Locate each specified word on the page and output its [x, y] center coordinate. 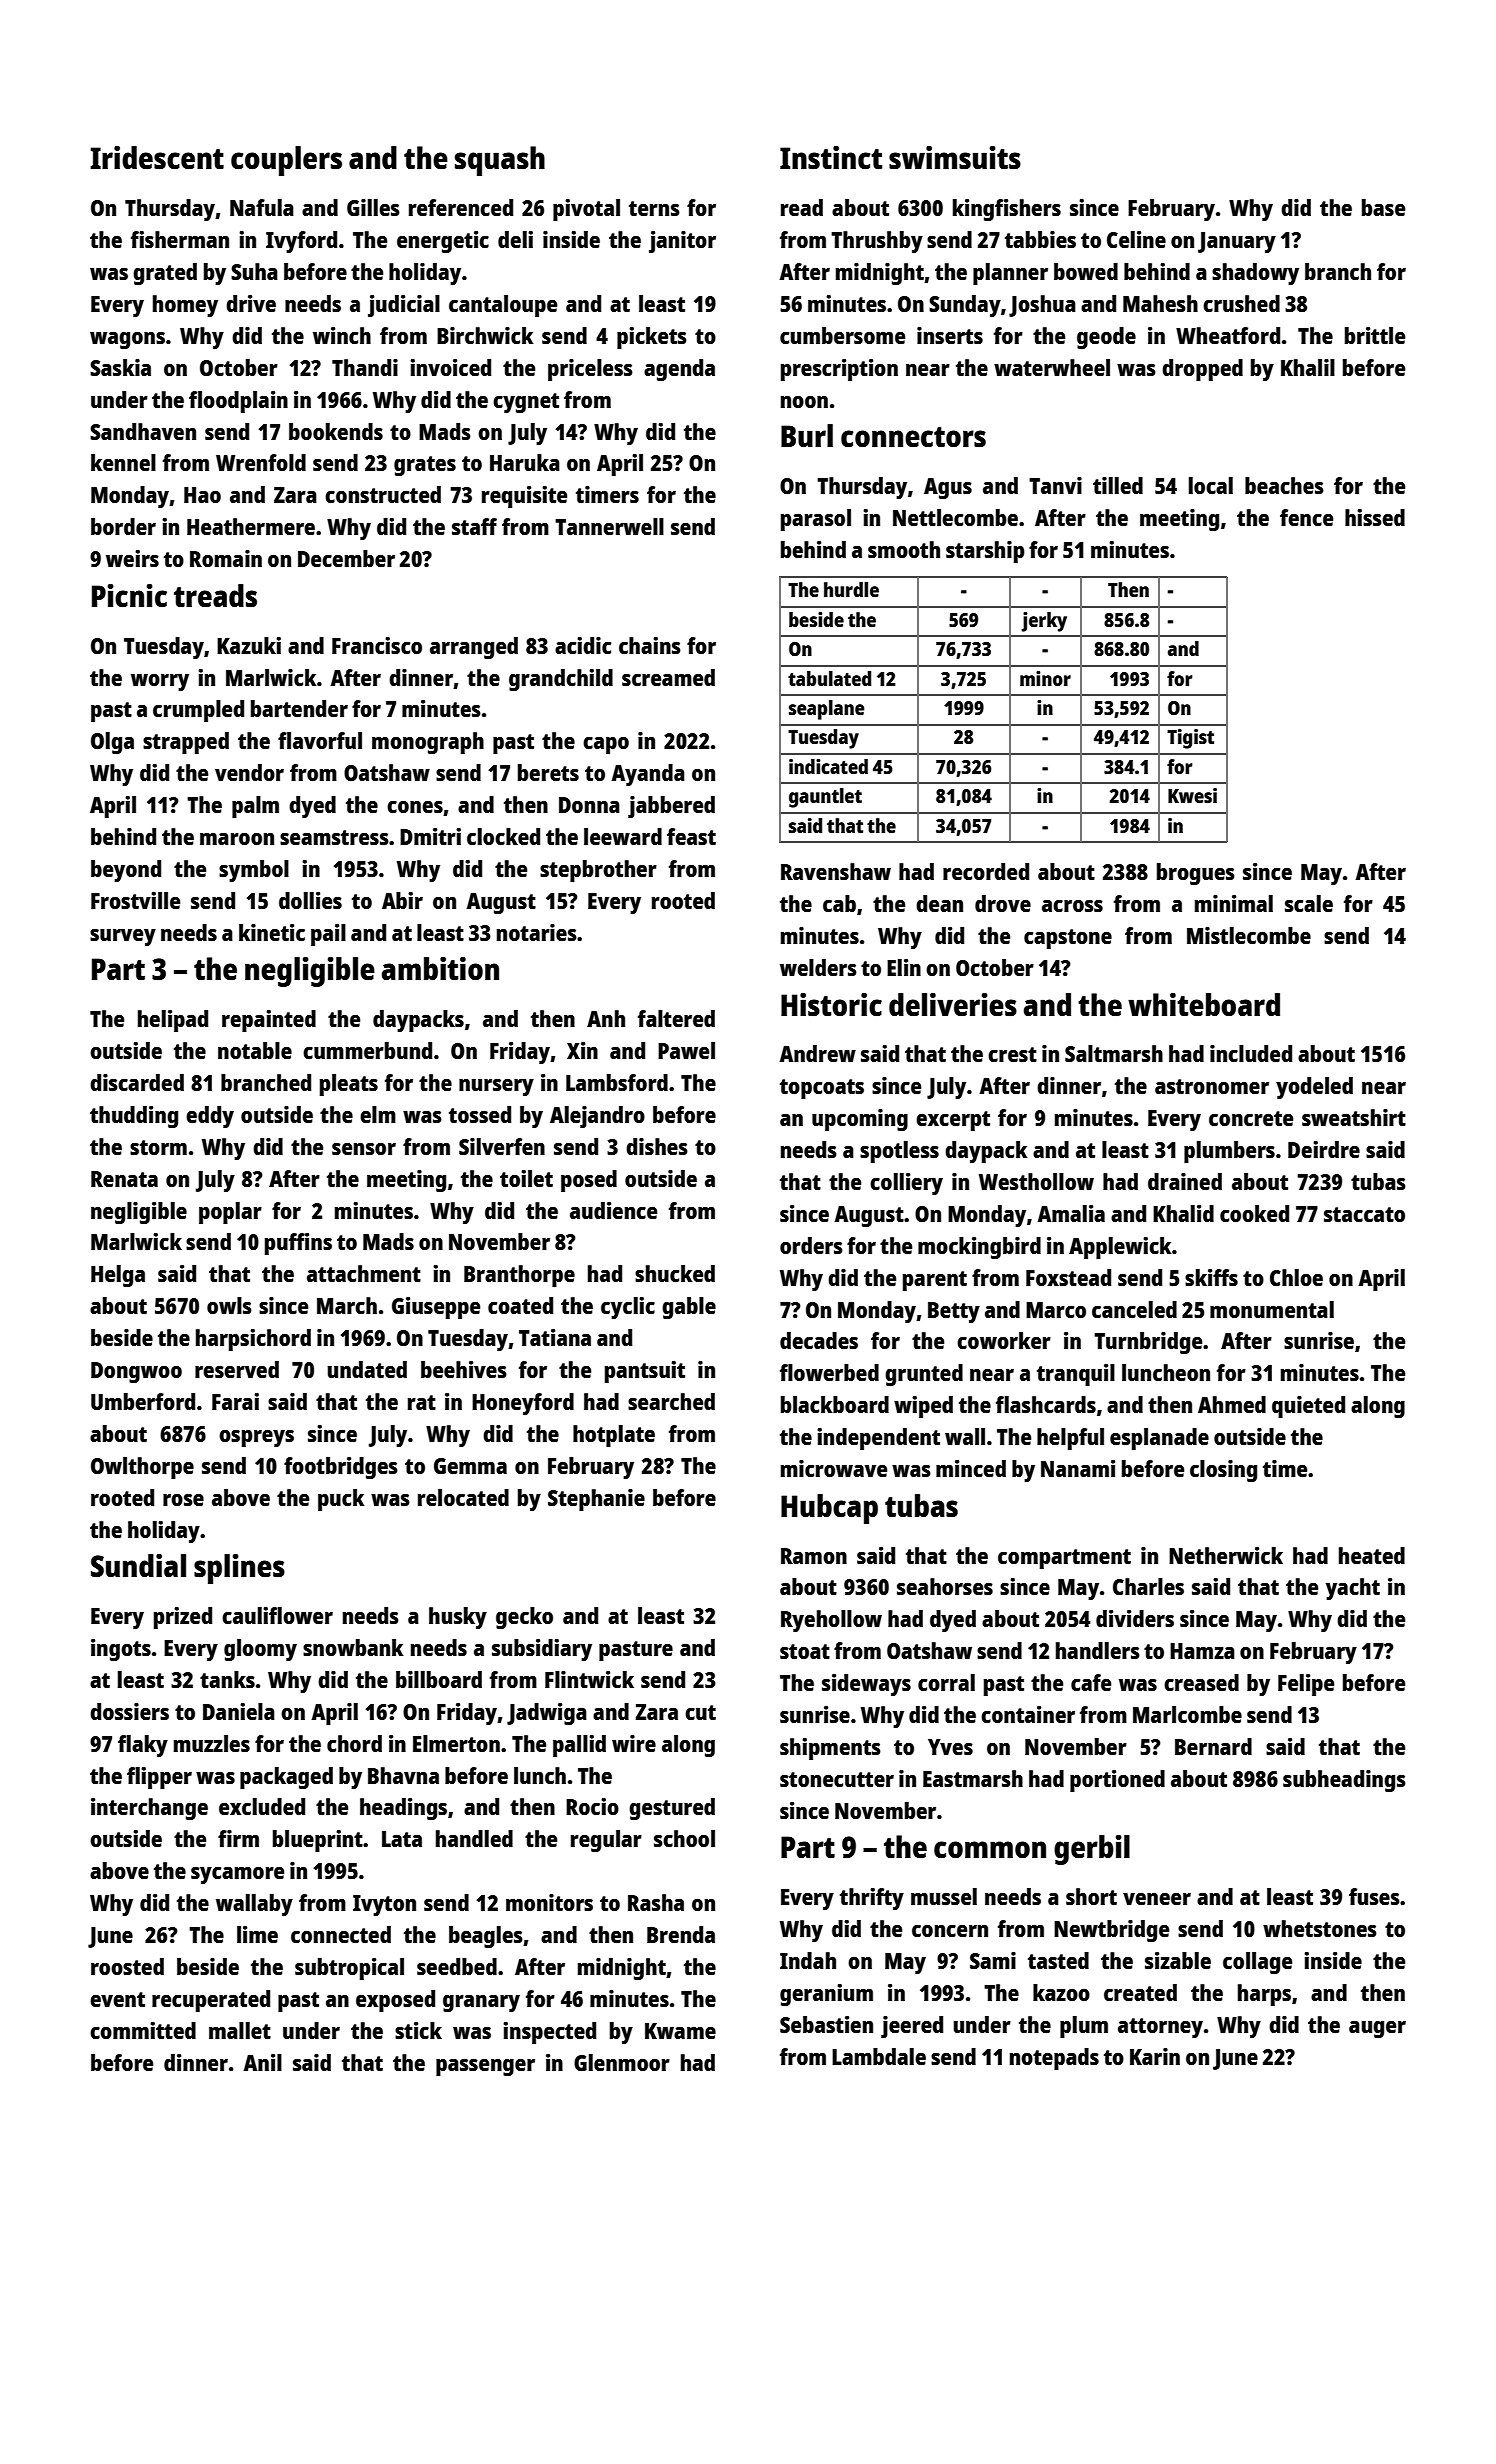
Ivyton [384, 1905]
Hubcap [829, 1509]
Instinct [831, 158]
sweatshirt [1354, 1117]
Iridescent [157, 158]
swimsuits [955, 158]
